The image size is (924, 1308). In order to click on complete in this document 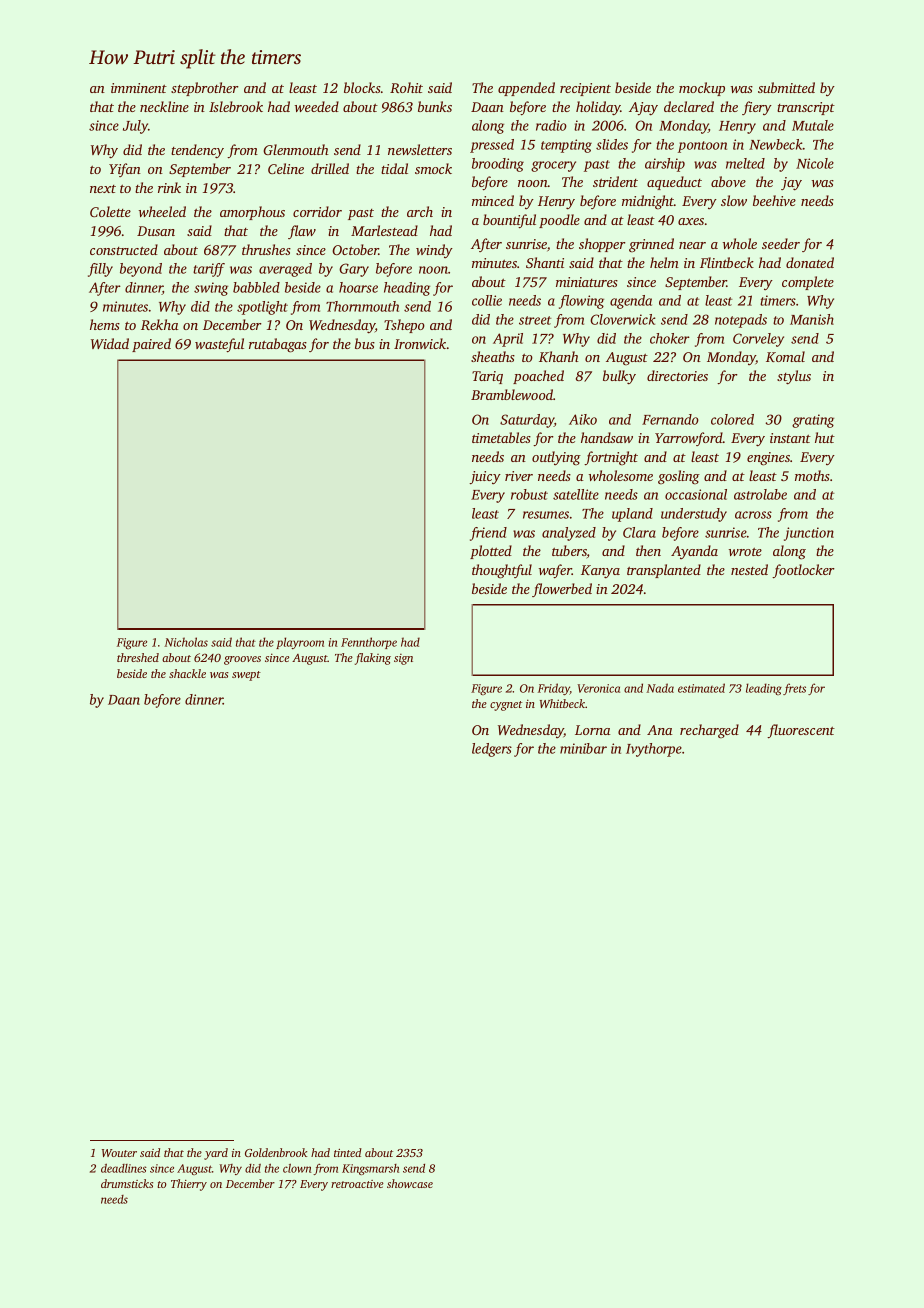, I will do `click(808, 283)`.
